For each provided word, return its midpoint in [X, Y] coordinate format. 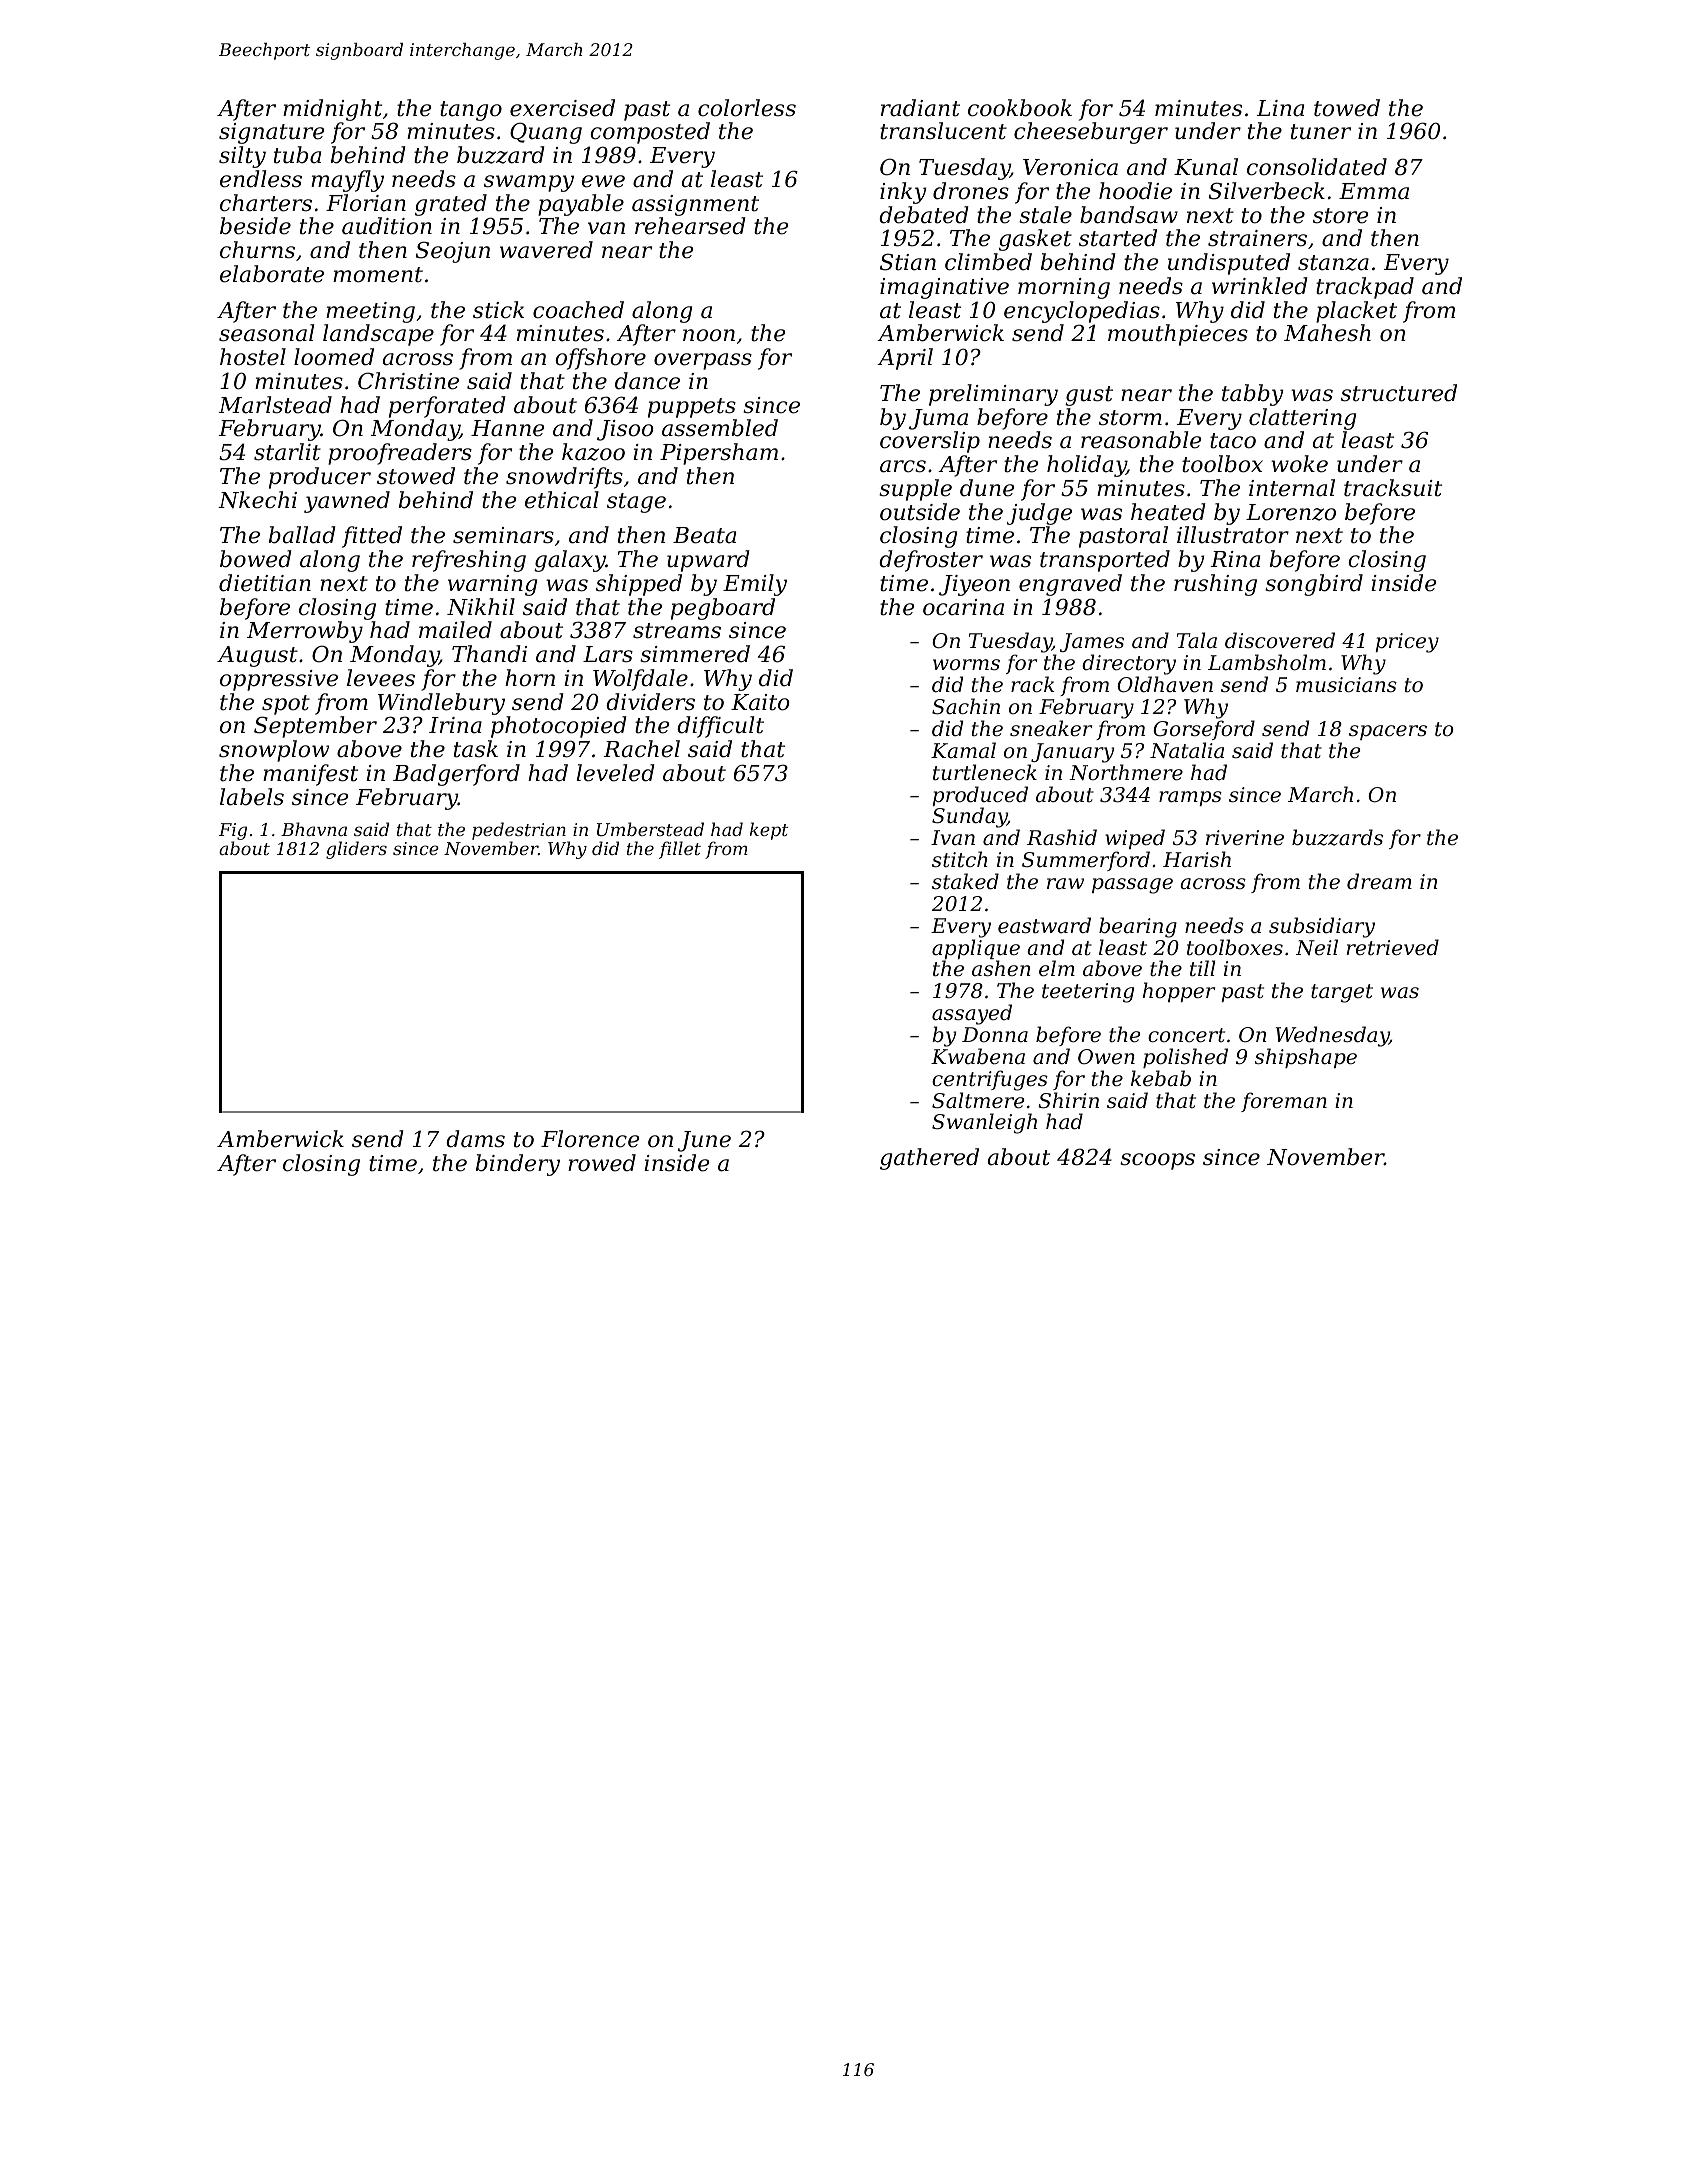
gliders [356, 850]
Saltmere [978, 1100]
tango [471, 111]
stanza [1333, 263]
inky [903, 193]
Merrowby [305, 632]
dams [475, 1139]
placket [1356, 312]
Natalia [1187, 750]
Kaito [760, 702]
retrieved [1393, 947]
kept [769, 831]
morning [1064, 288]
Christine [408, 381]
